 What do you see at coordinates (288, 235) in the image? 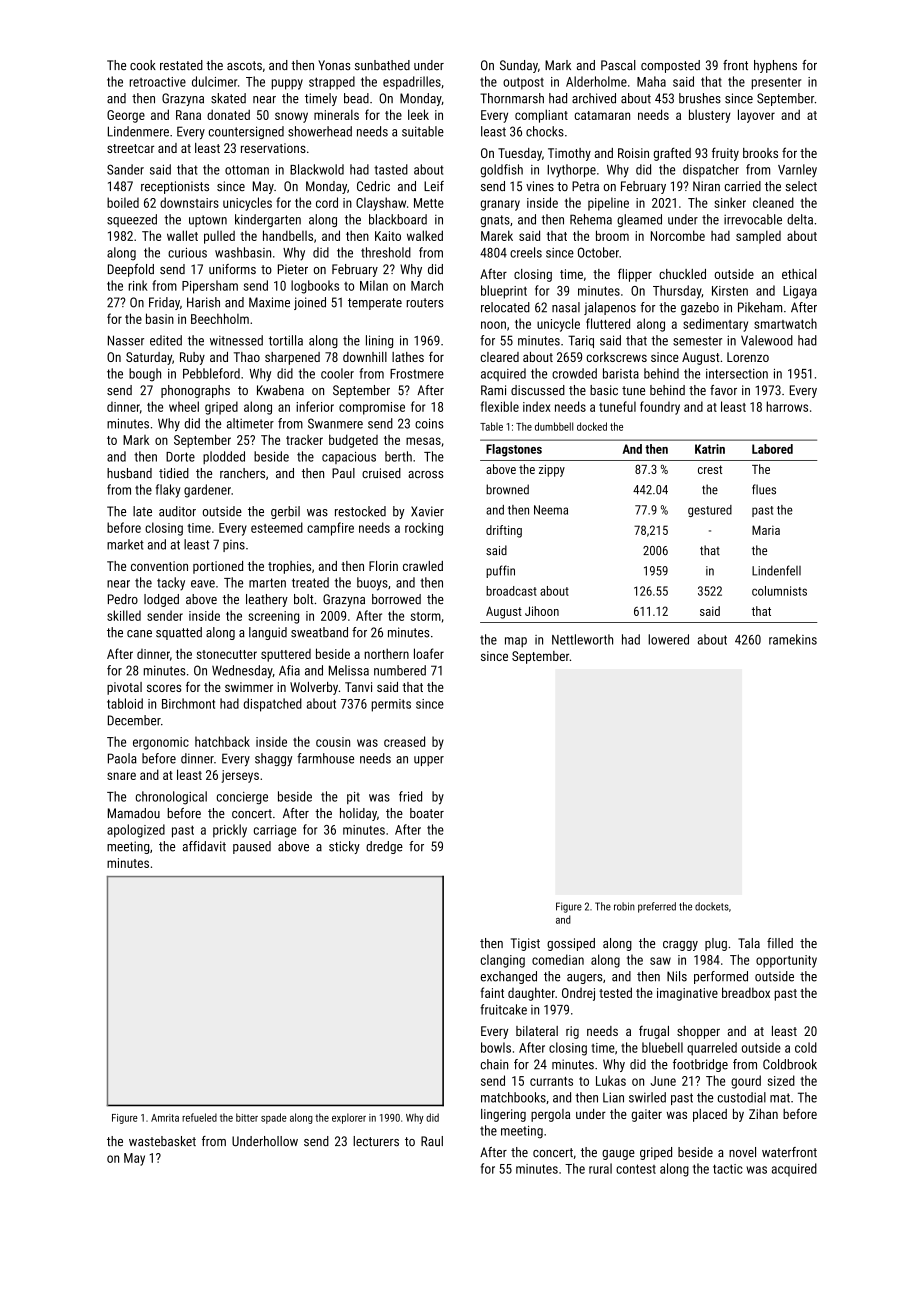
I see `handbells` at bounding box center [288, 235].
